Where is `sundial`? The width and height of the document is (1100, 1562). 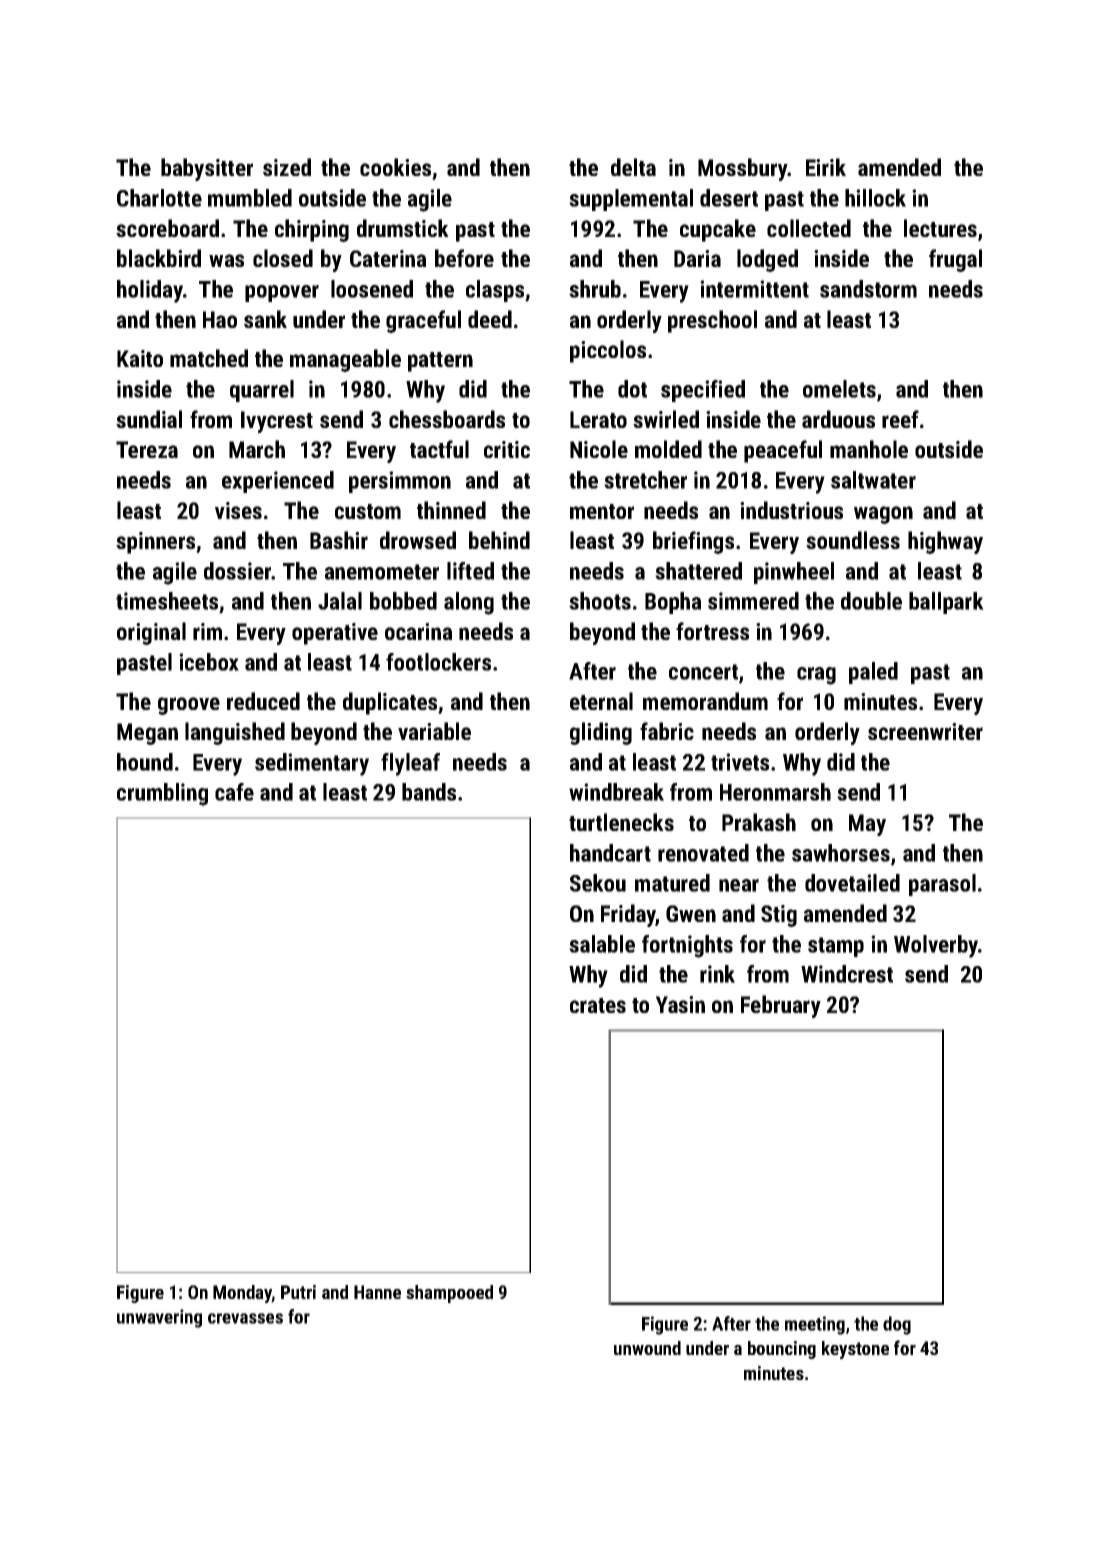 sundial is located at coordinates (149, 419).
